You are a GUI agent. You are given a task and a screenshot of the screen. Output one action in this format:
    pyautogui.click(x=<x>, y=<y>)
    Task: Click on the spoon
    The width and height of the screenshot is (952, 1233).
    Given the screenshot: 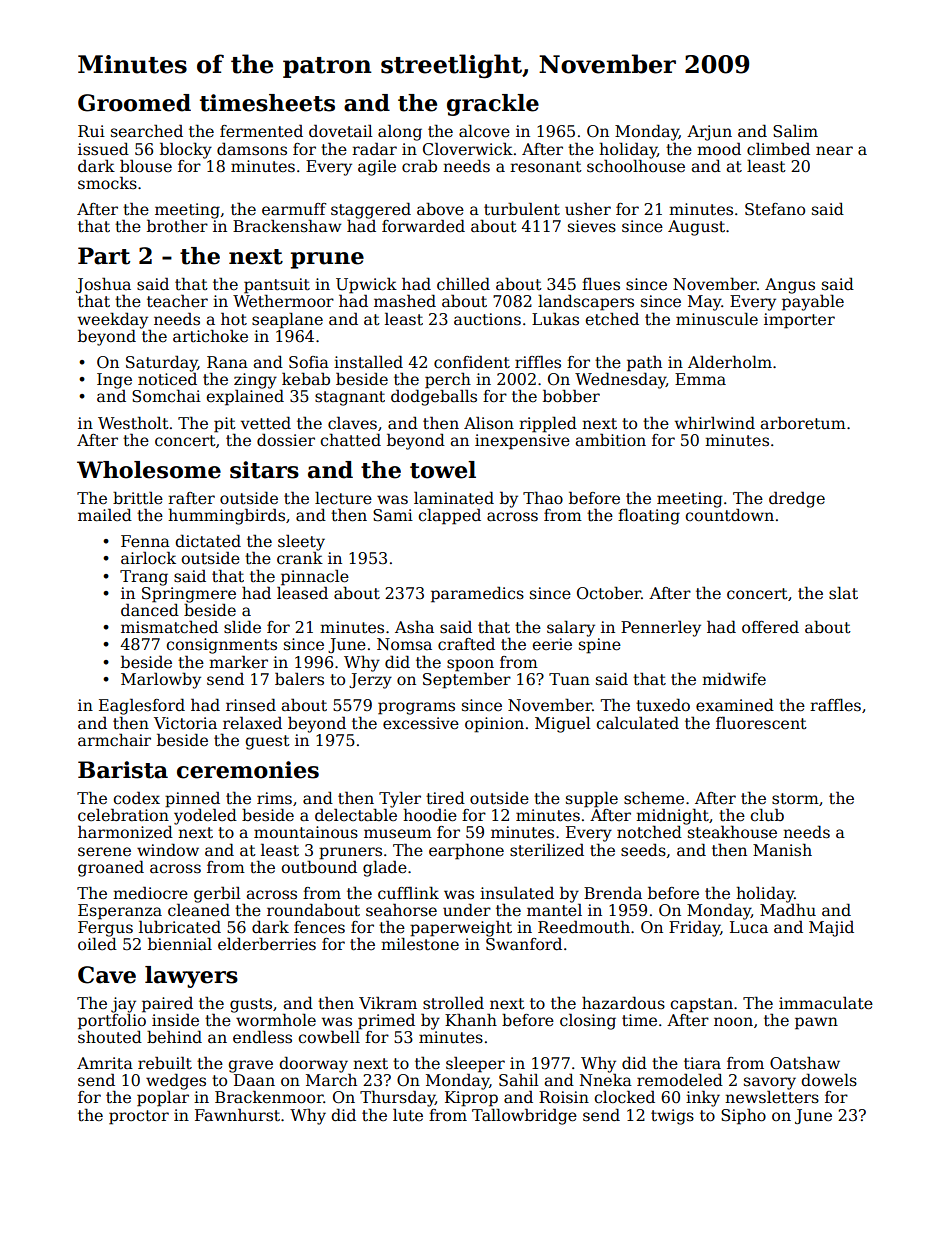 What is the action you would take?
    pyautogui.click(x=470, y=665)
